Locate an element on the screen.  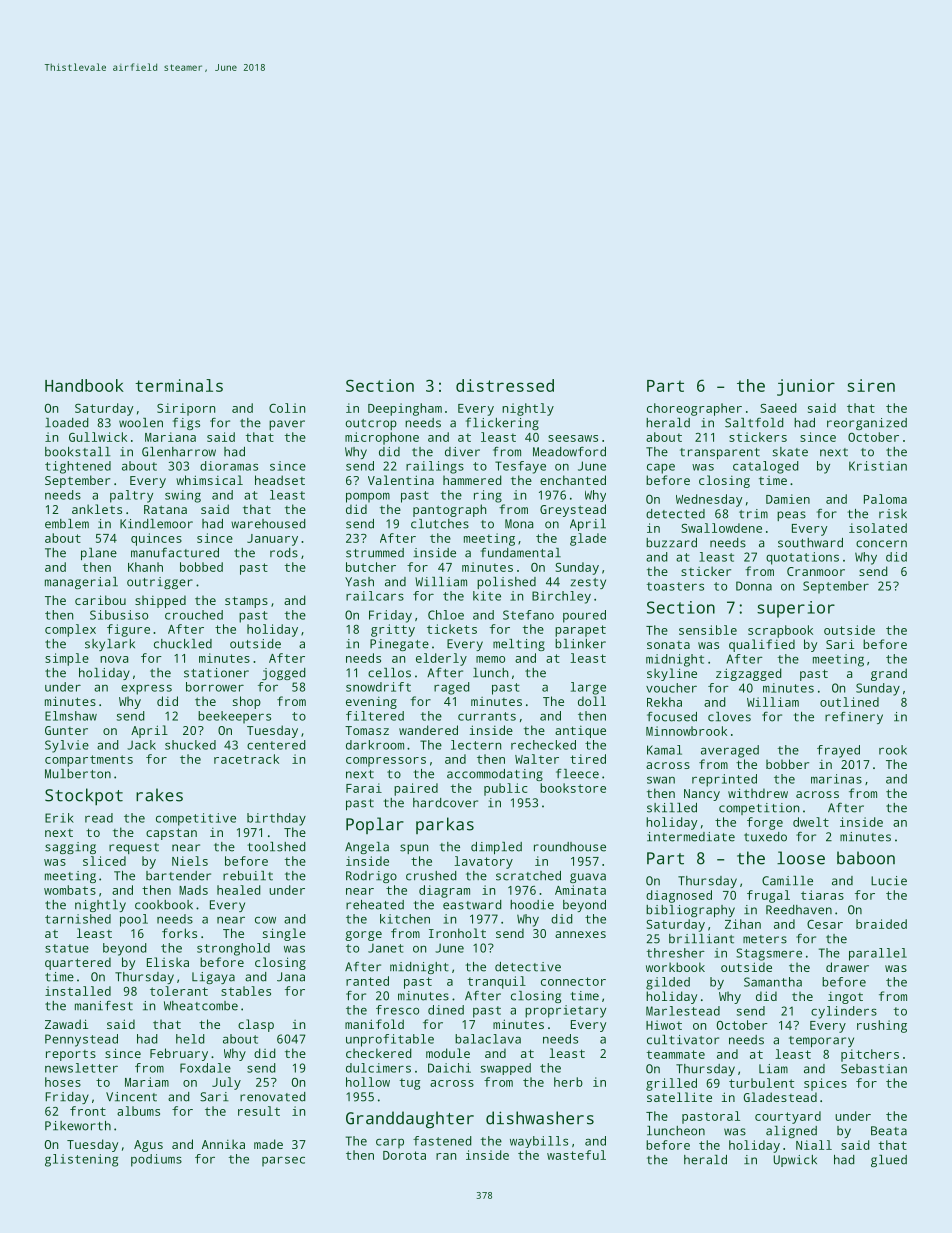
bookstall is located at coordinates (77, 452).
